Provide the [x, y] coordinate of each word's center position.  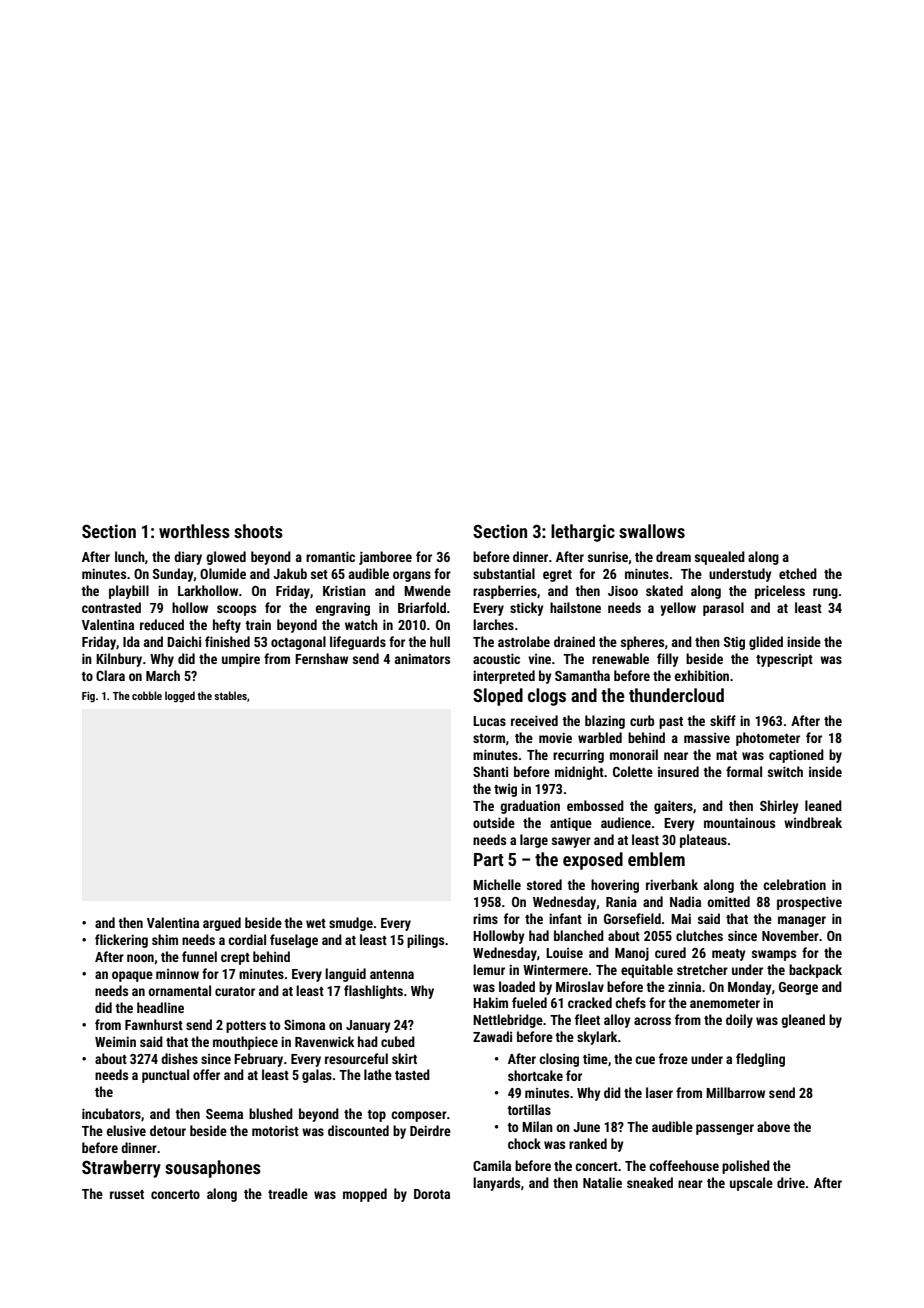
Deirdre [430, 1130]
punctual [165, 1076]
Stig [734, 643]
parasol [723, 609]
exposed [593, 861]
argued [222, 924]
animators [422, 658]
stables [230, 695]
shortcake [535, 1075]
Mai [681, 918]
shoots [258, 531]
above [773, 1126]
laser [659, 1092]
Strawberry [121, 1169]
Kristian [344, 590]
